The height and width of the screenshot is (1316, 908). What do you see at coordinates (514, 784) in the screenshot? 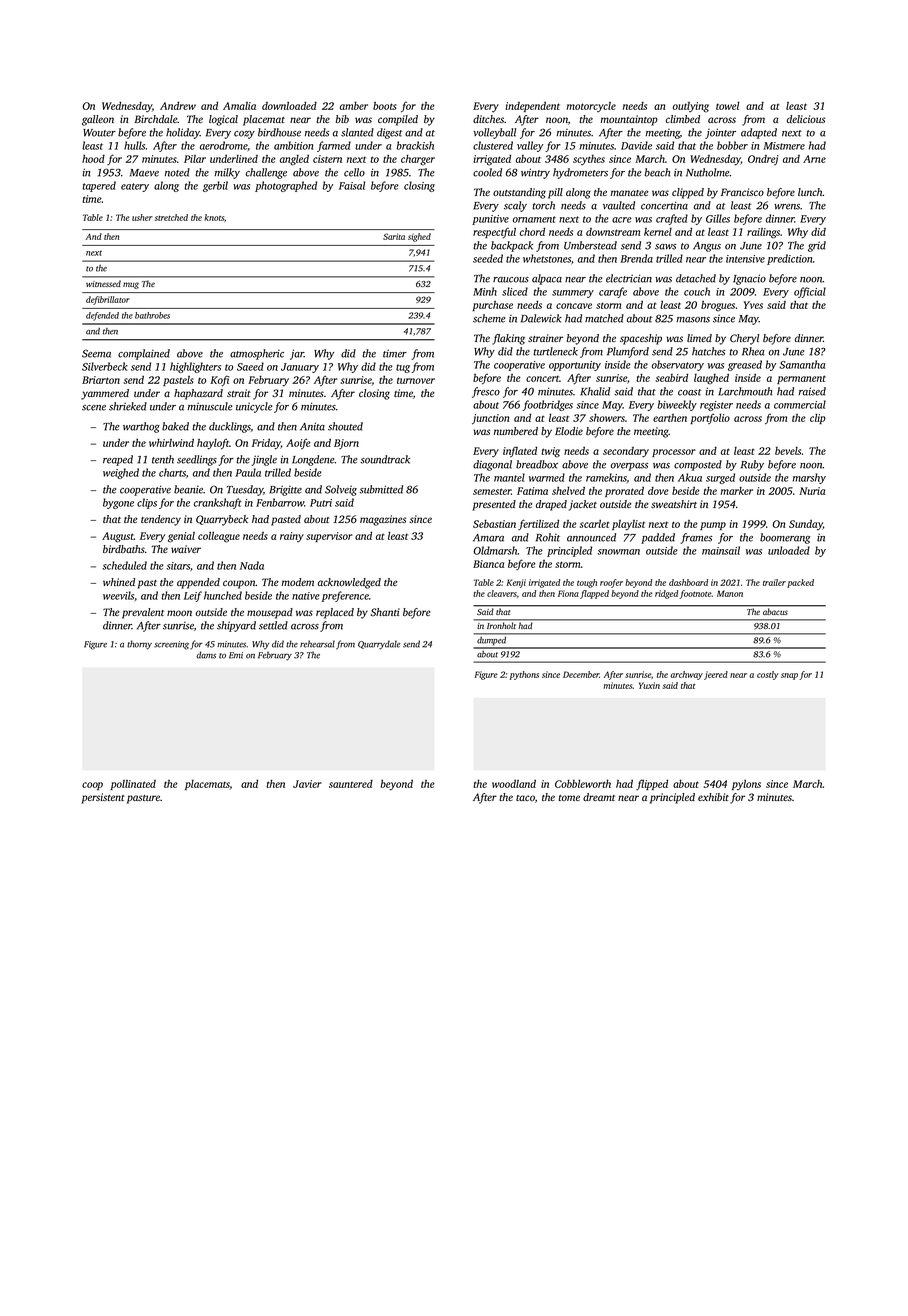
I see `woodland` at bounding box center [514, 784].
